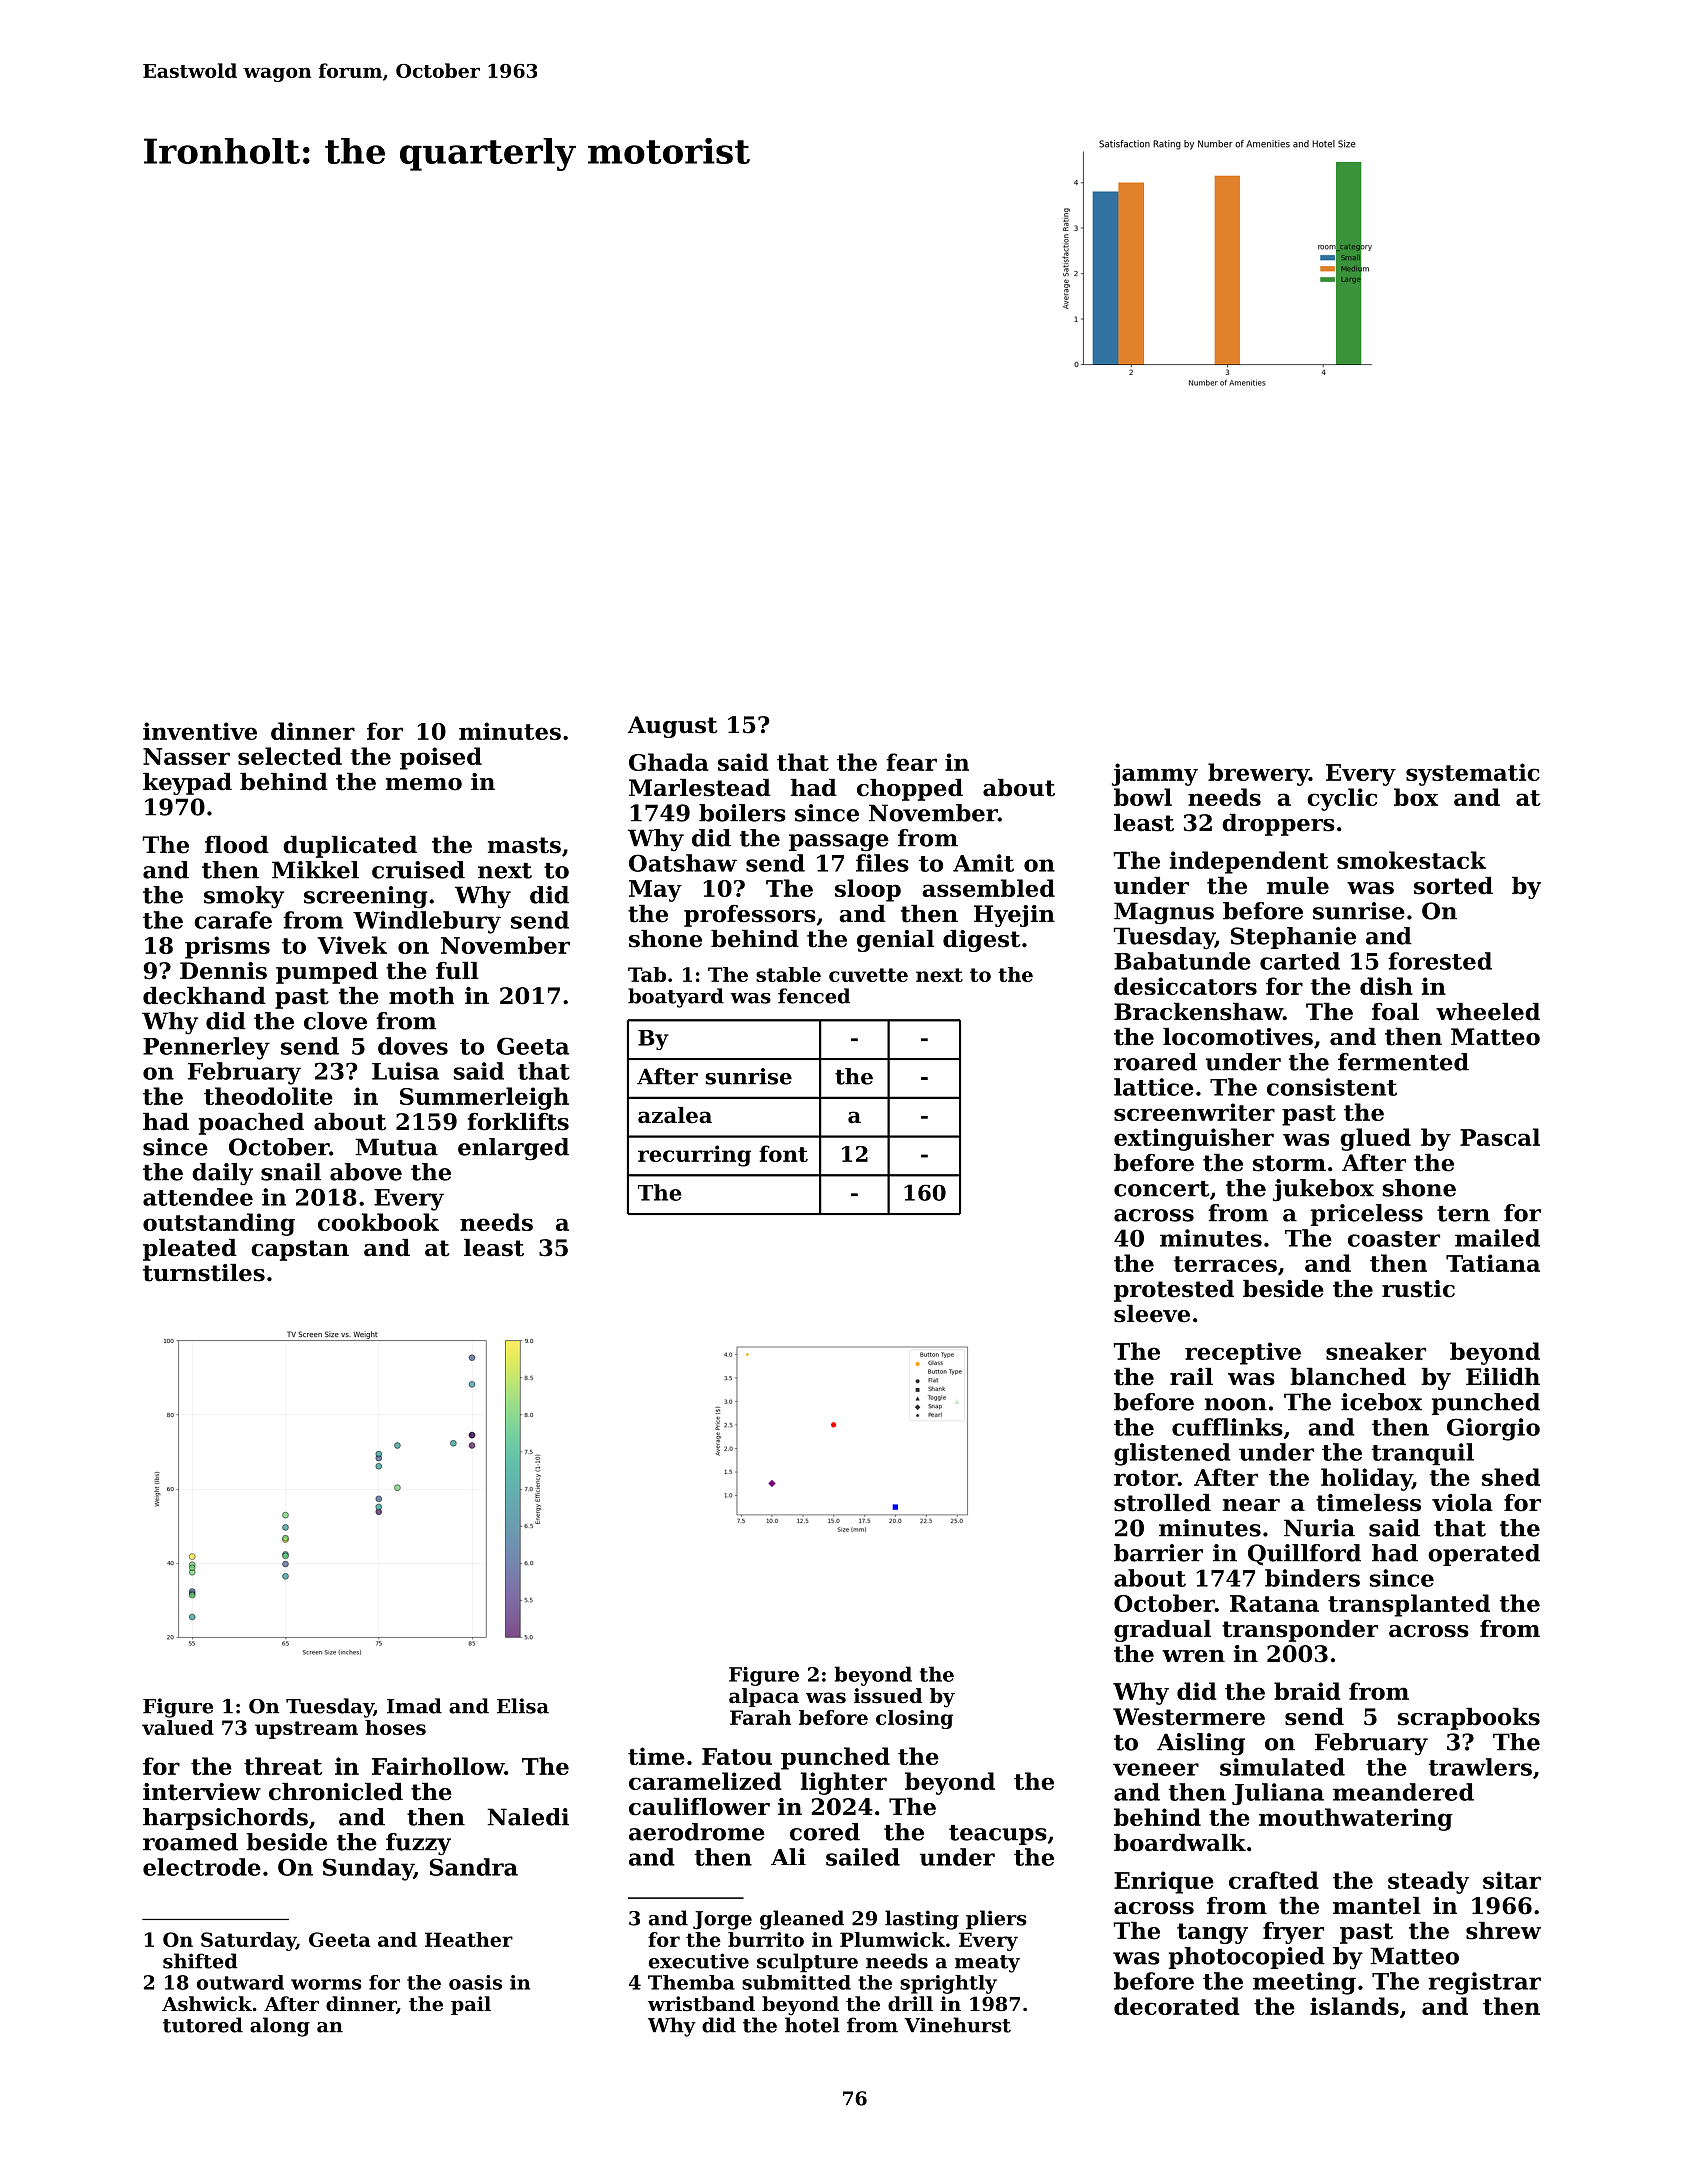  I want to click on locomotives, so click(1238, 1037).
